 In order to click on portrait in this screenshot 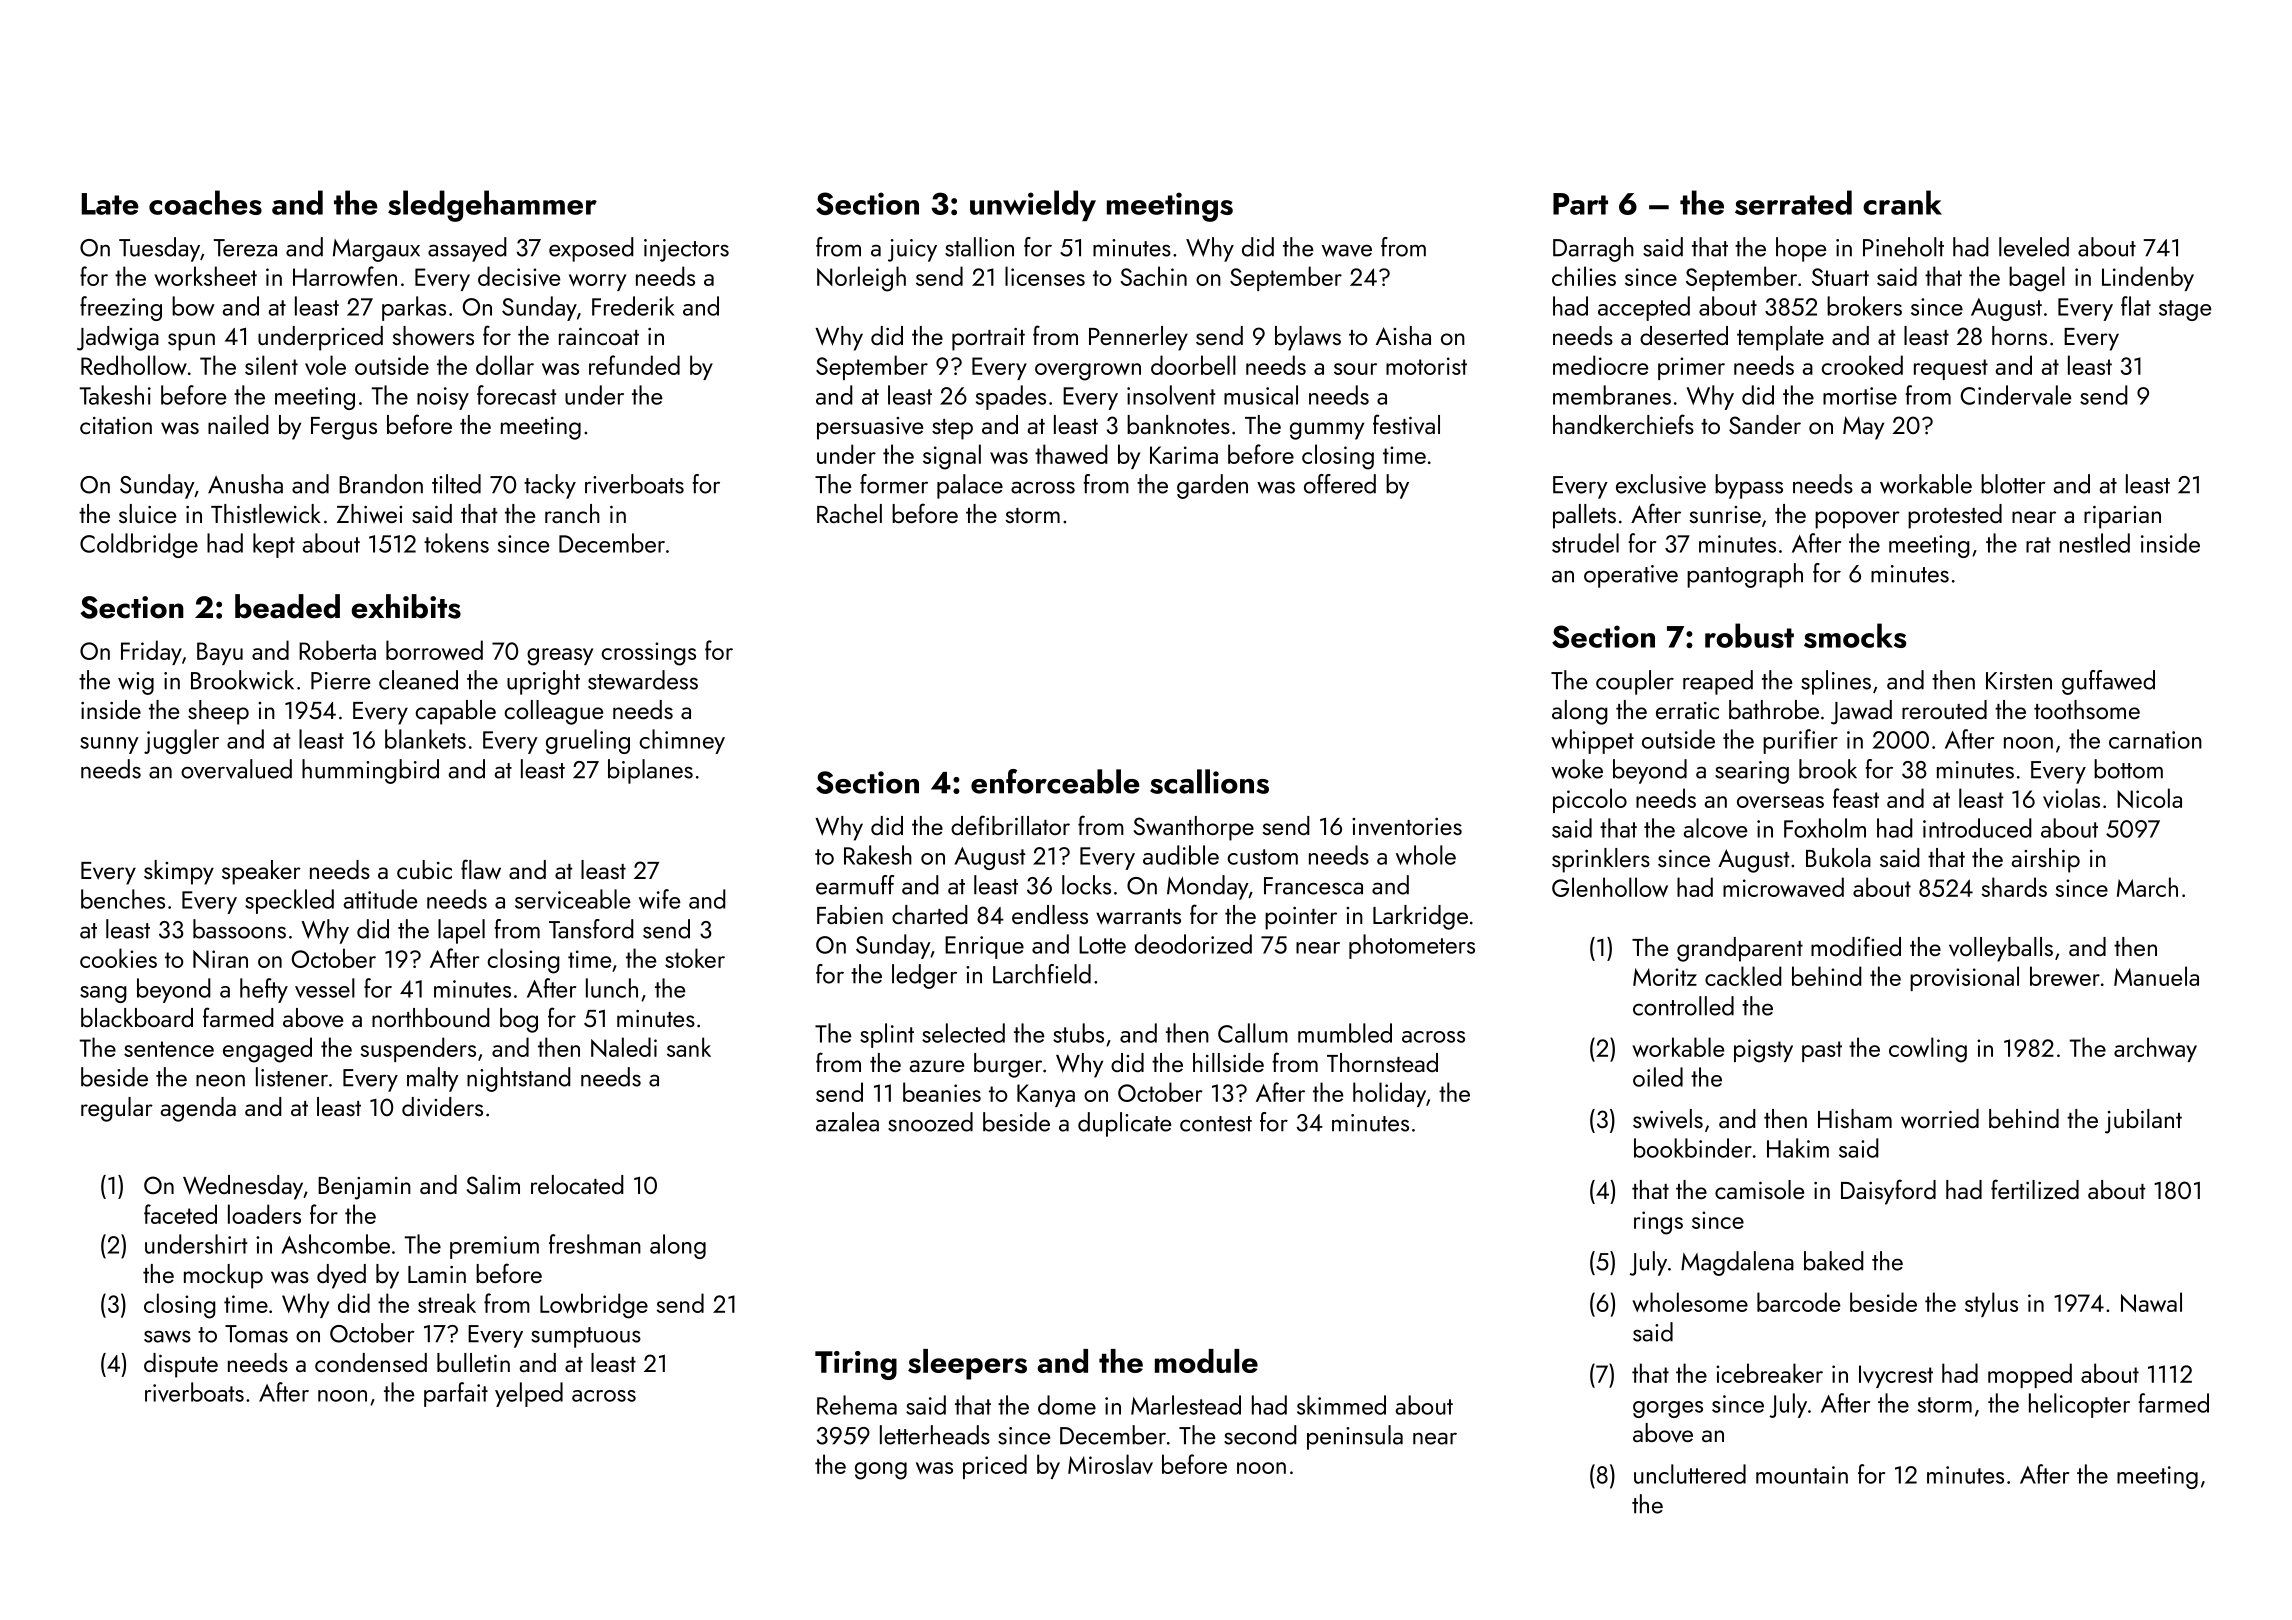, I will do `click(988, 339)`.
